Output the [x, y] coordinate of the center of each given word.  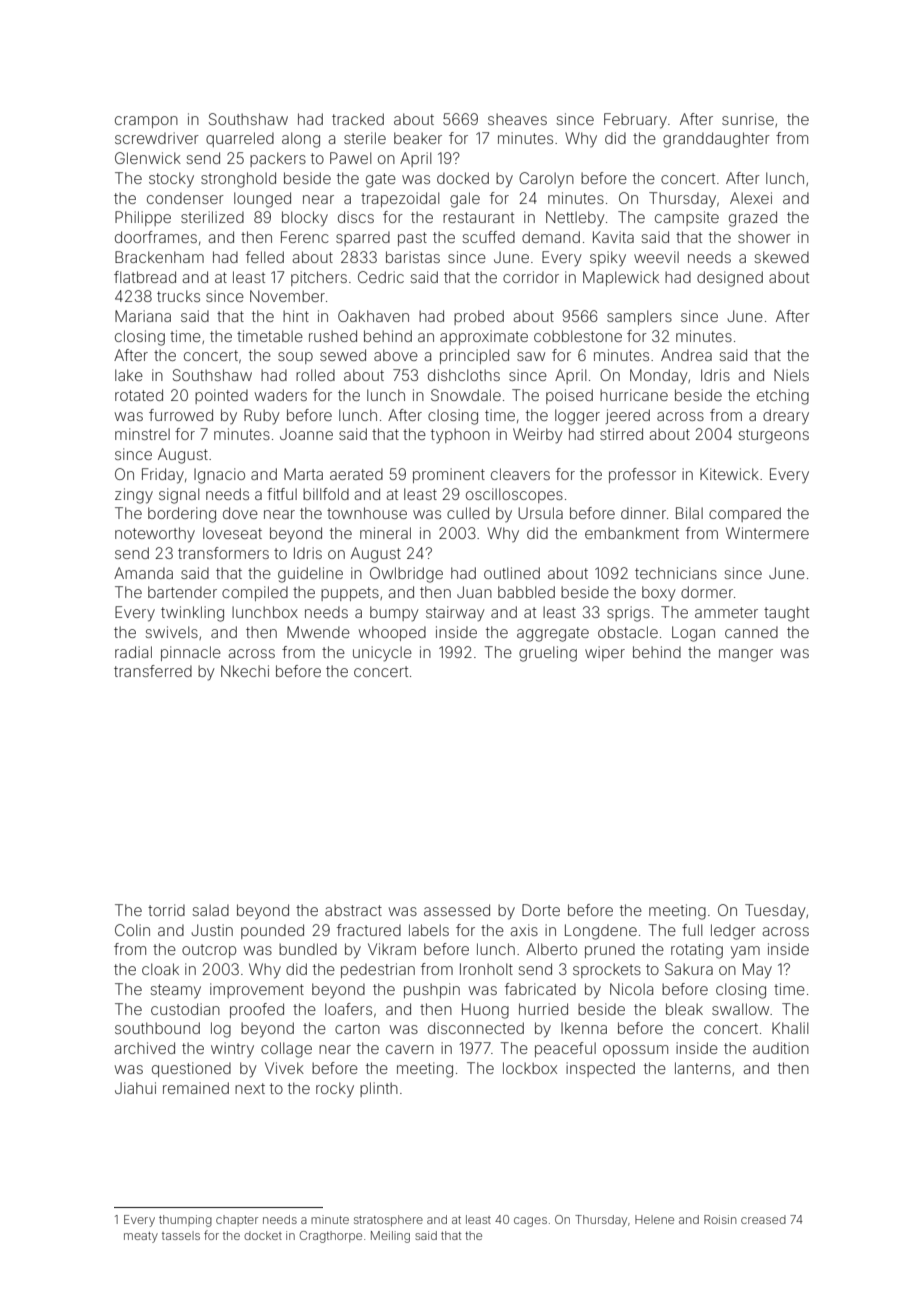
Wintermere [767, 533]
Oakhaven [373, 316]
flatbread [145, 277]
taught [786, 614]
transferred [153, 671]
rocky [335, 1089]
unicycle [382, 654]
